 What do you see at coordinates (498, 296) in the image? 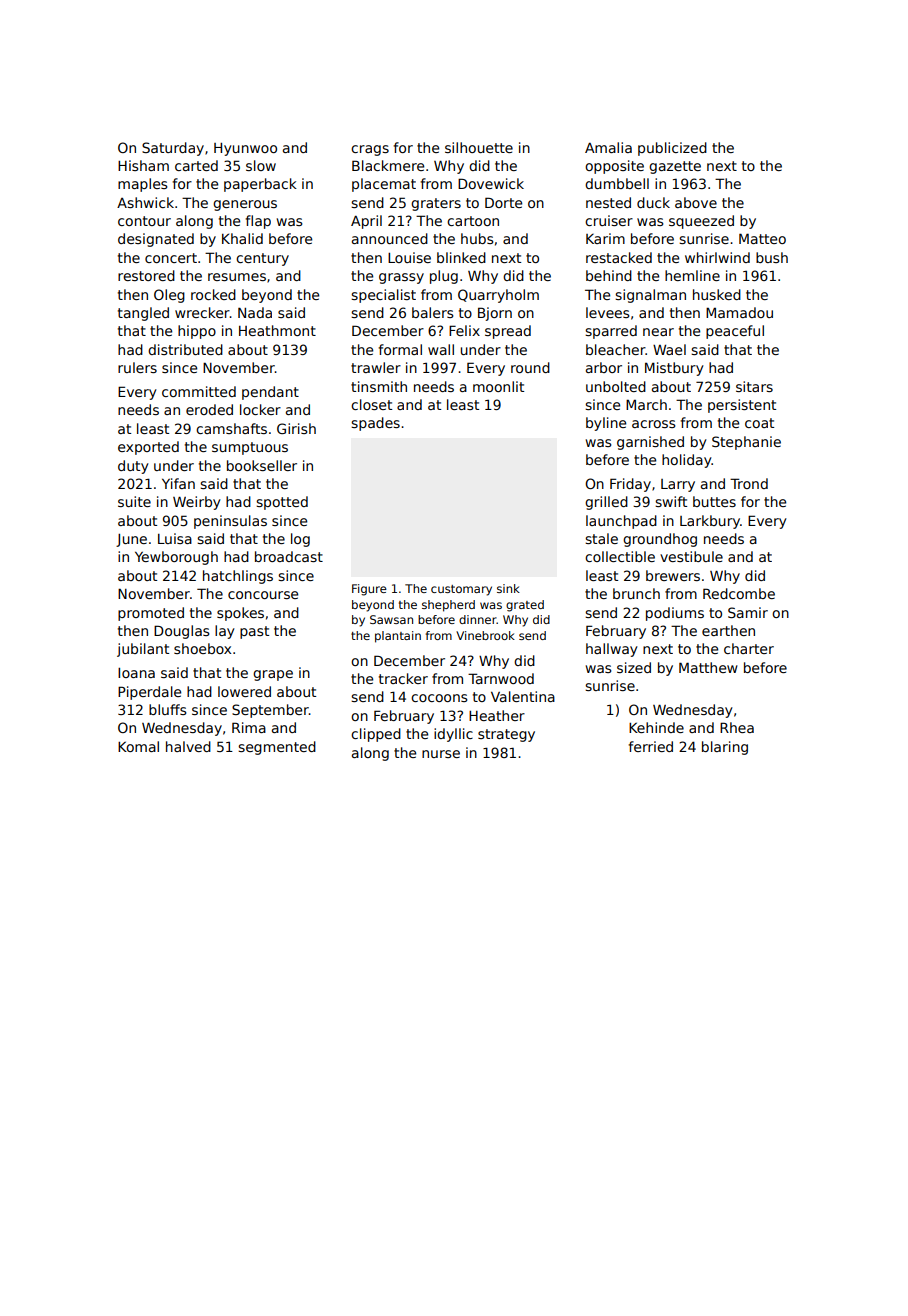
I see `Quarryholm` at bounding box center [498, 296].
